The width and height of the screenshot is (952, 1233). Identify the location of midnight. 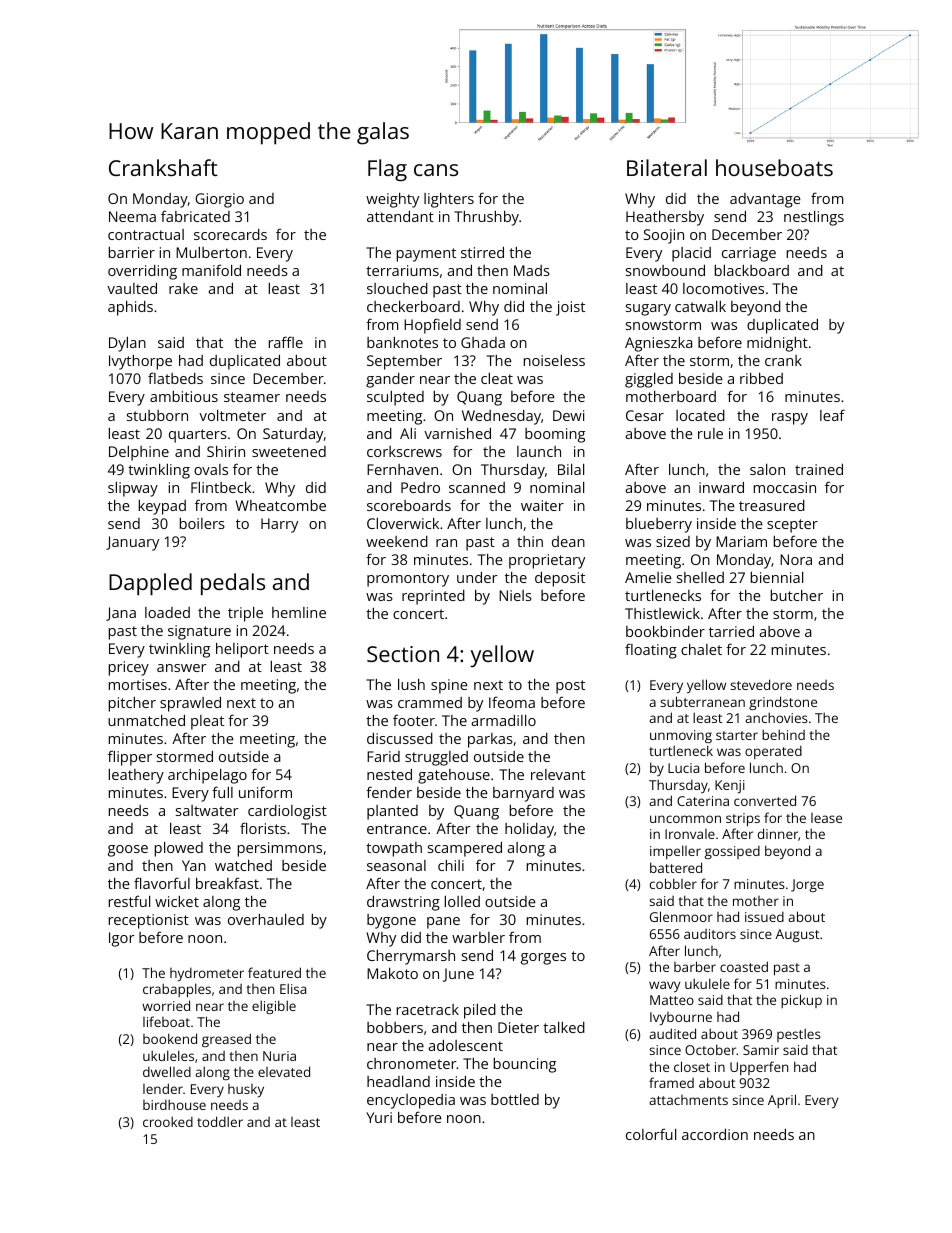
(777, 344).
